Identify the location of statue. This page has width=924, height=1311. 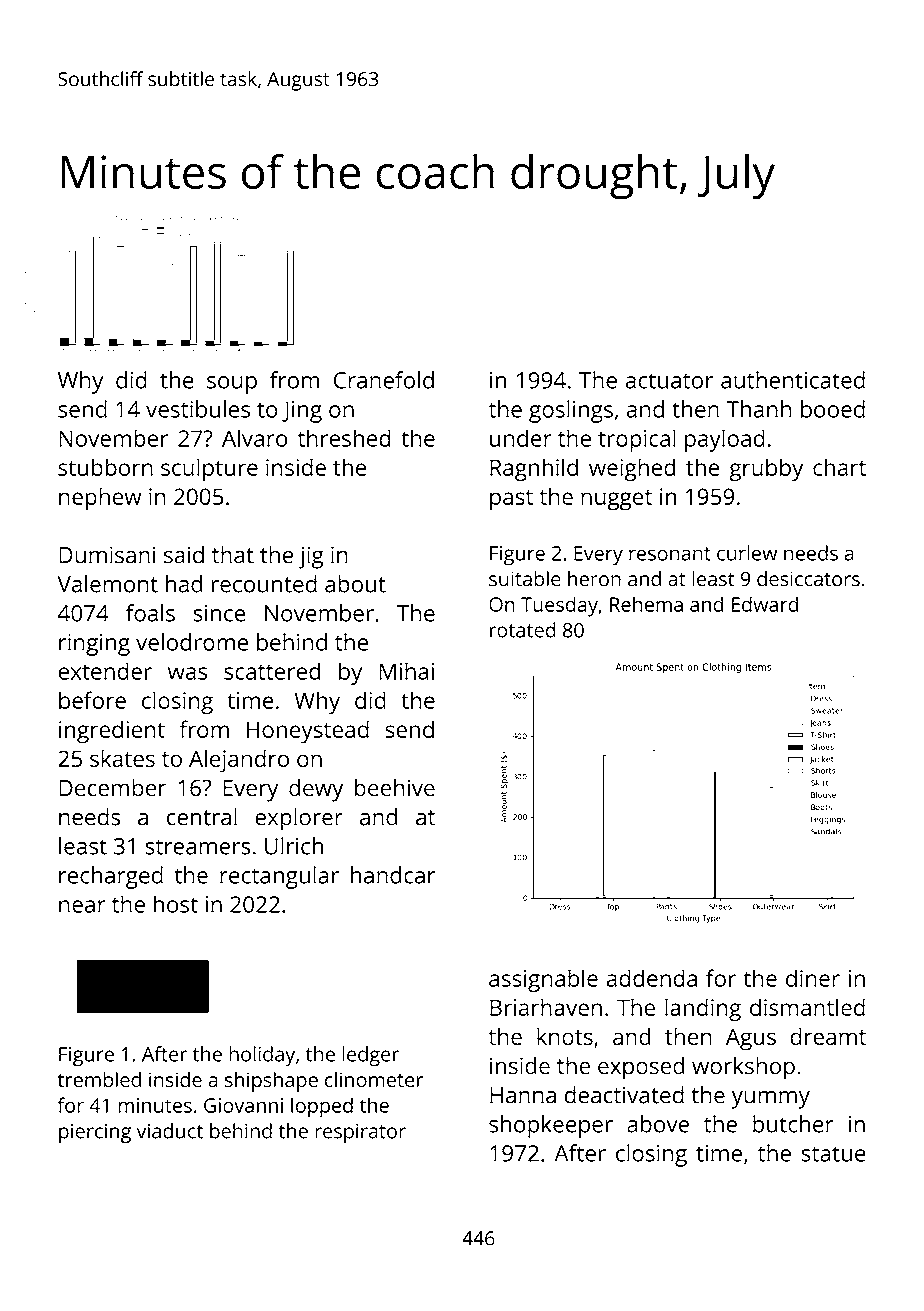
(833, 1154).
